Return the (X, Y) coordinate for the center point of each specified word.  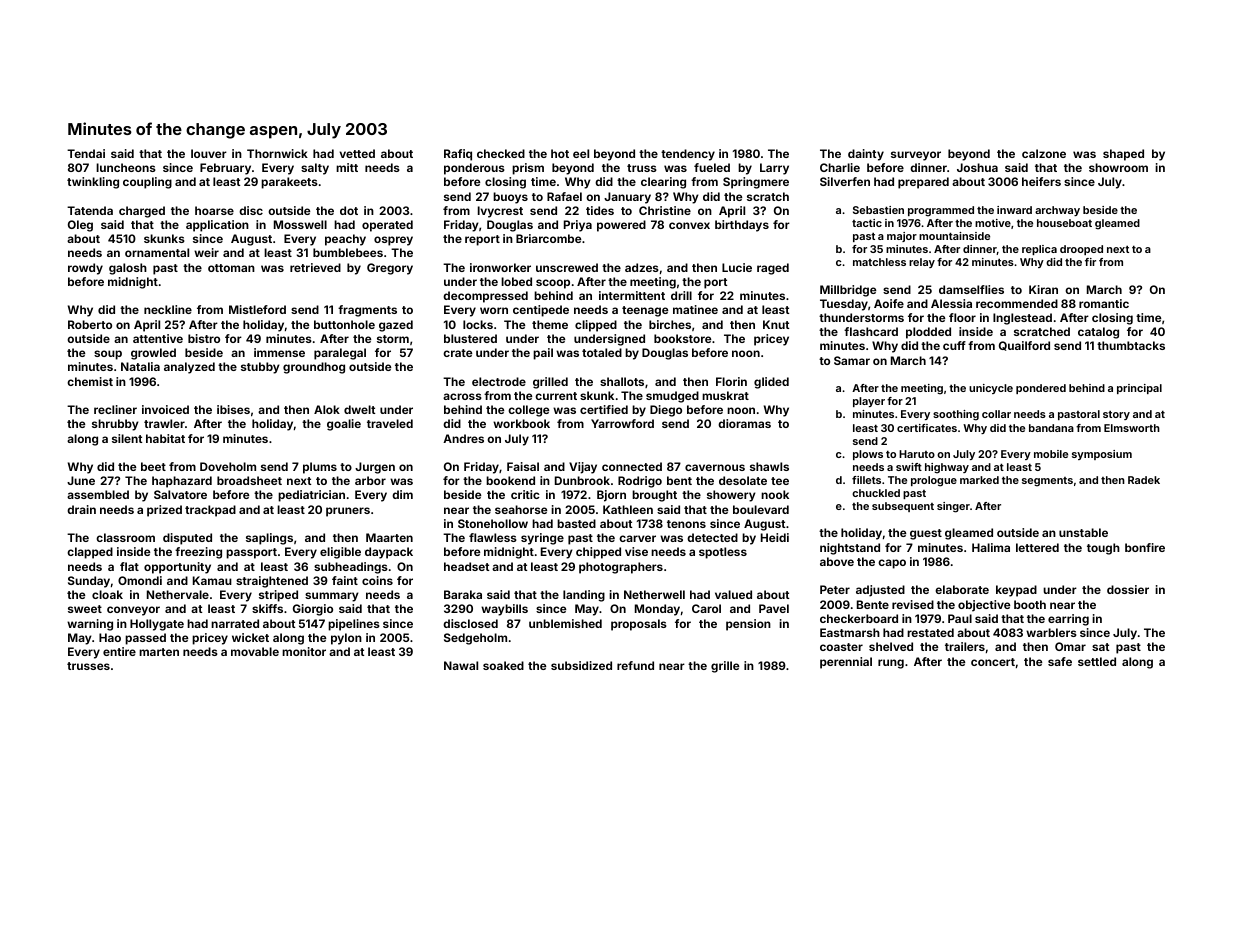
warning (90, 625)
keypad (1016, 591)
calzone (1044, 153)
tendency (688, 155)
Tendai (86, 153)
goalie (344, 425)
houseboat (1064, 223)
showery (731, 496)
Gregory (390, 269)
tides (600, 210)
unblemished (565, 623)
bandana (1051, 428)
